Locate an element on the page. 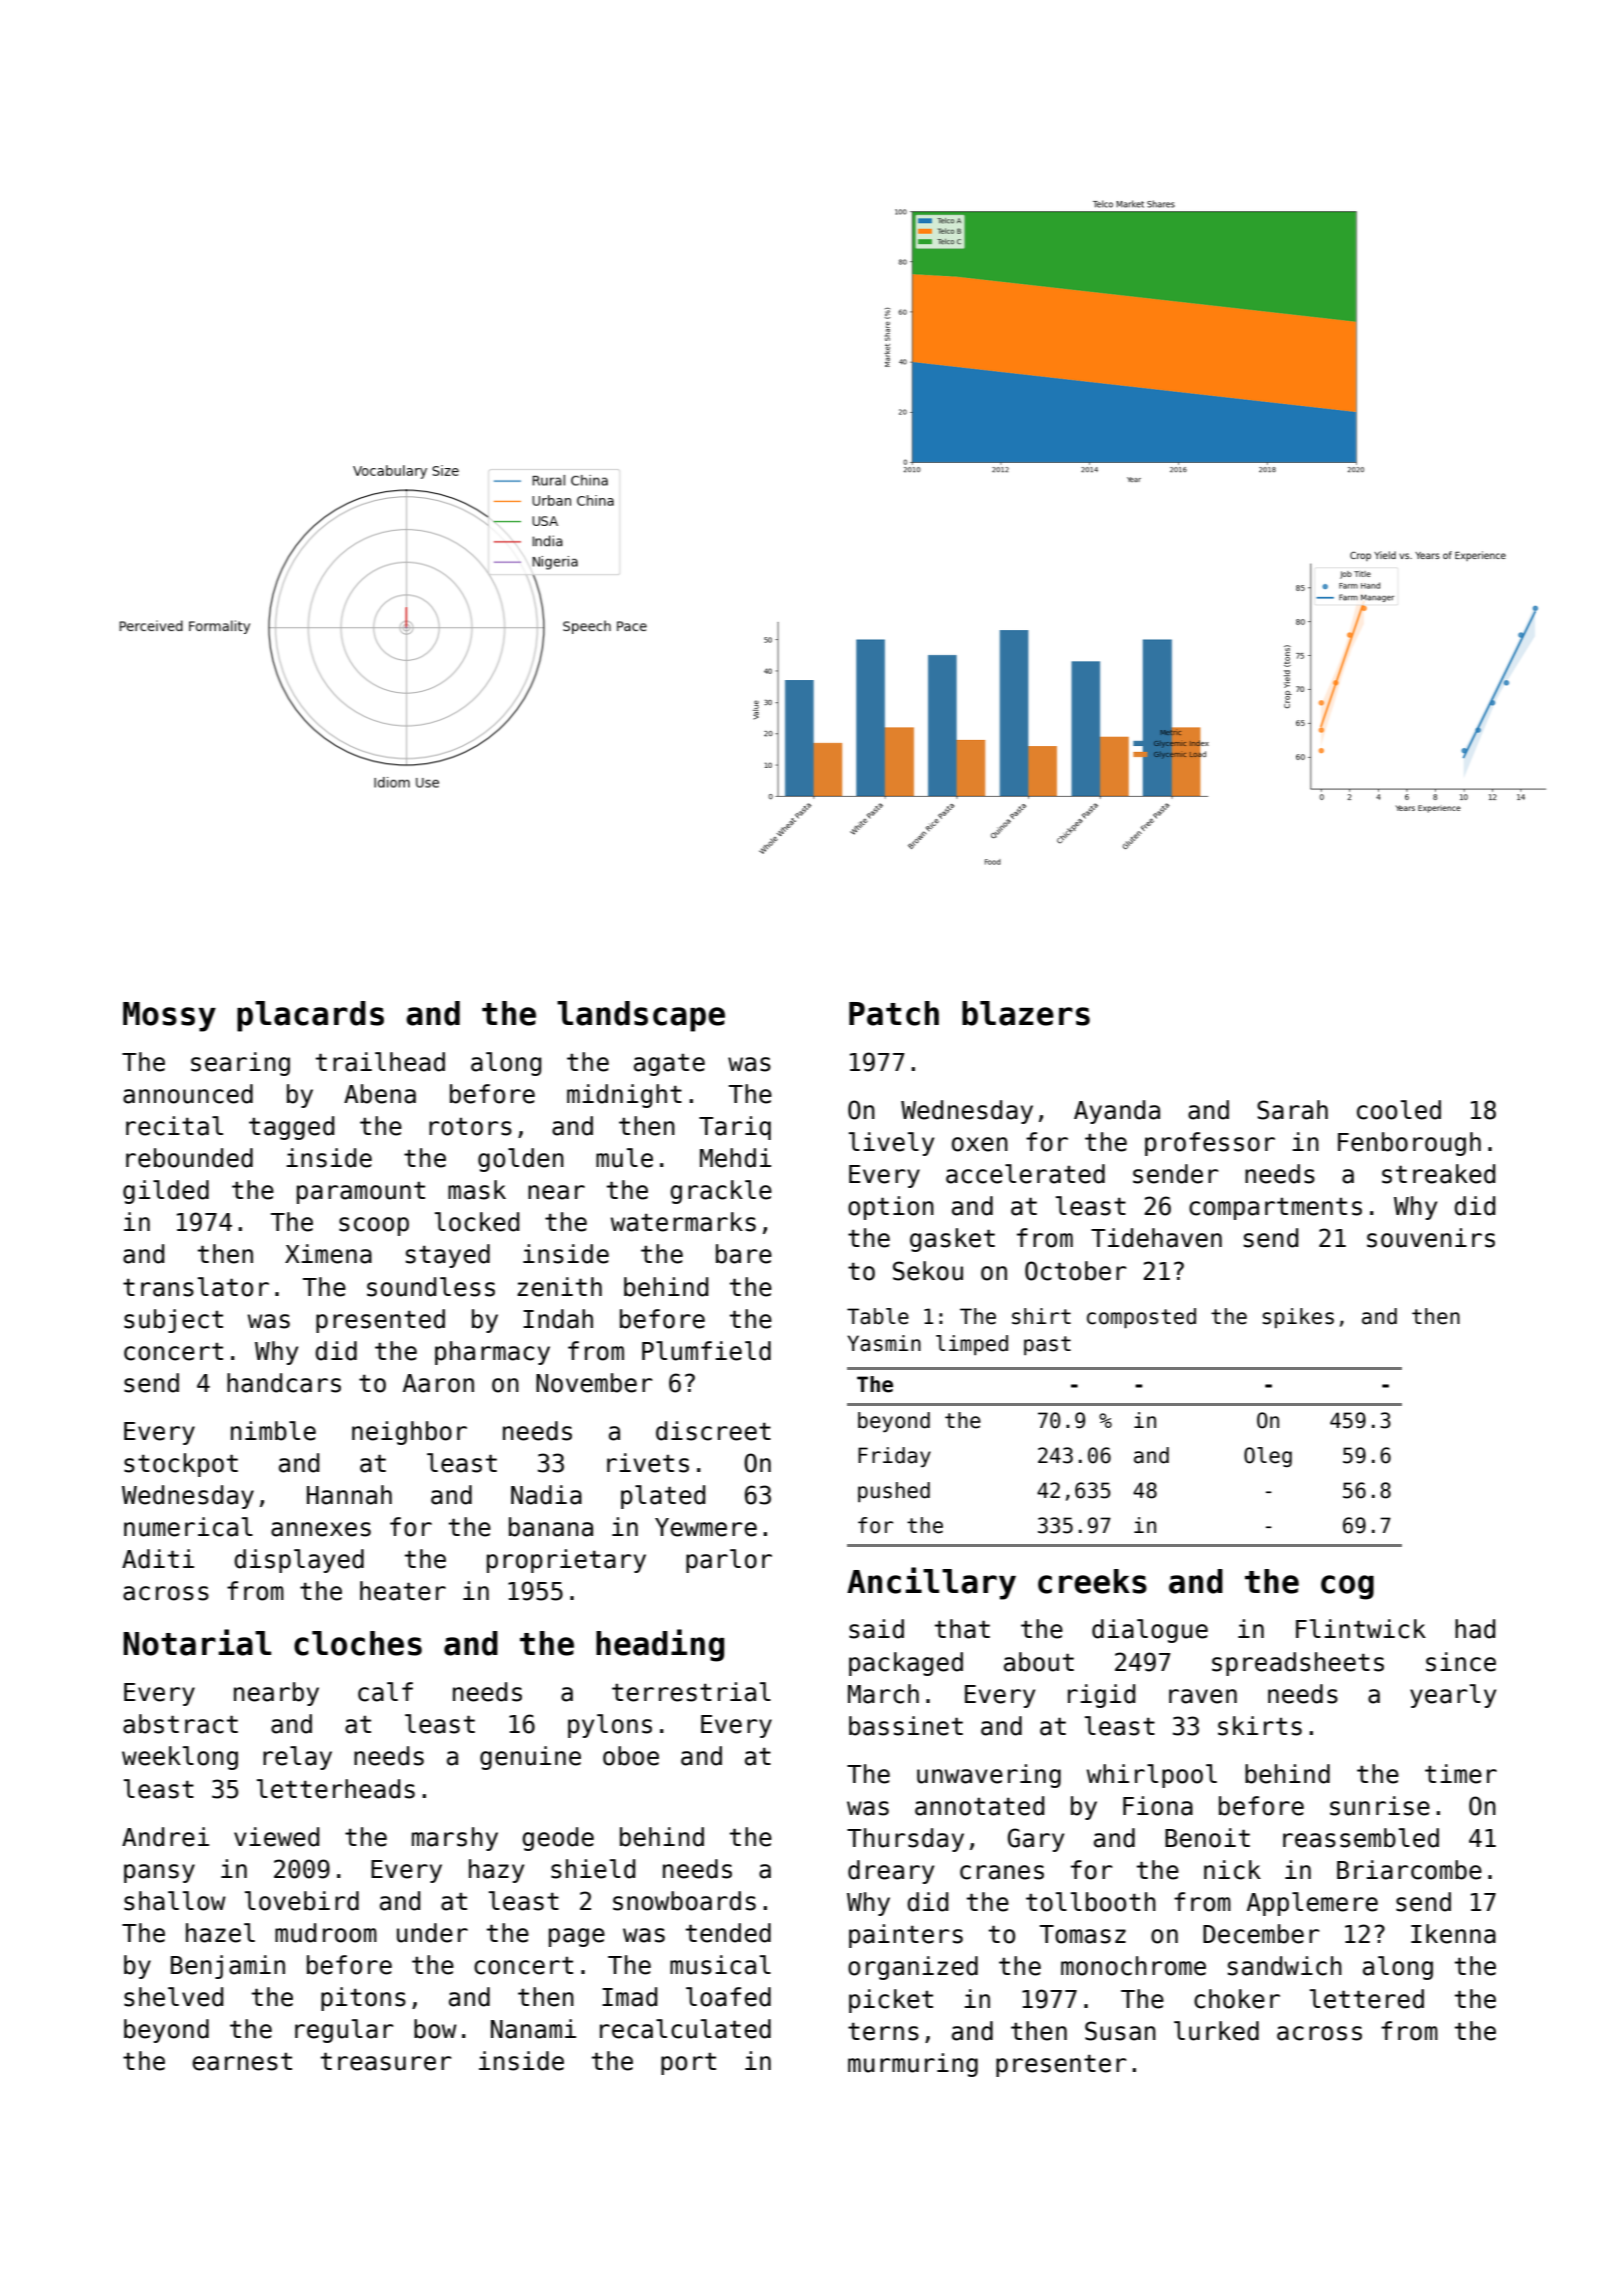 The width and height of the page is (1620, 2292). accelerated is located at coordinates (1025, 1174).
